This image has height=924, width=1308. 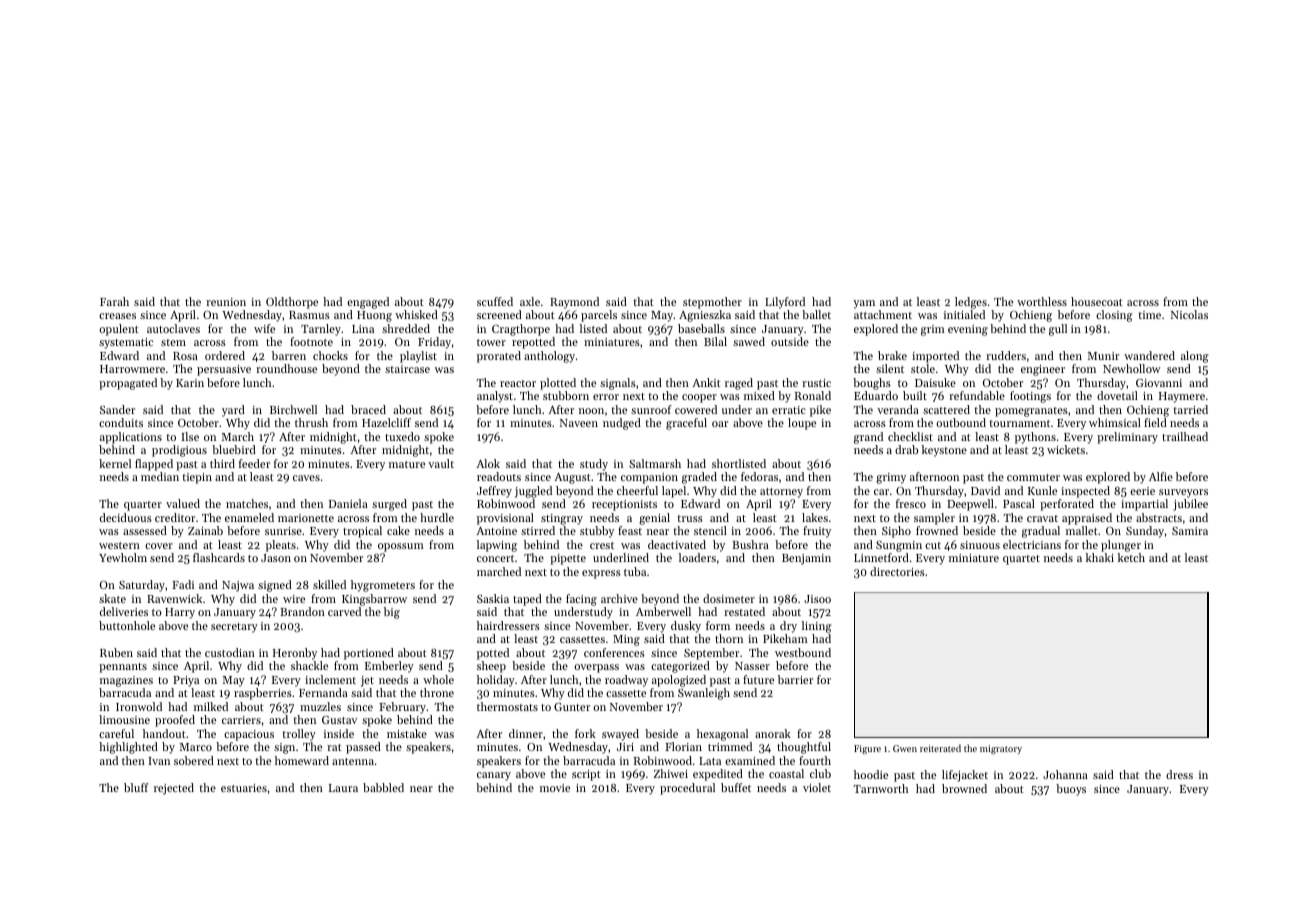 What do you see at coordinates (222, 463) in the image?
I see `third` at bounding box center [222, 463].
